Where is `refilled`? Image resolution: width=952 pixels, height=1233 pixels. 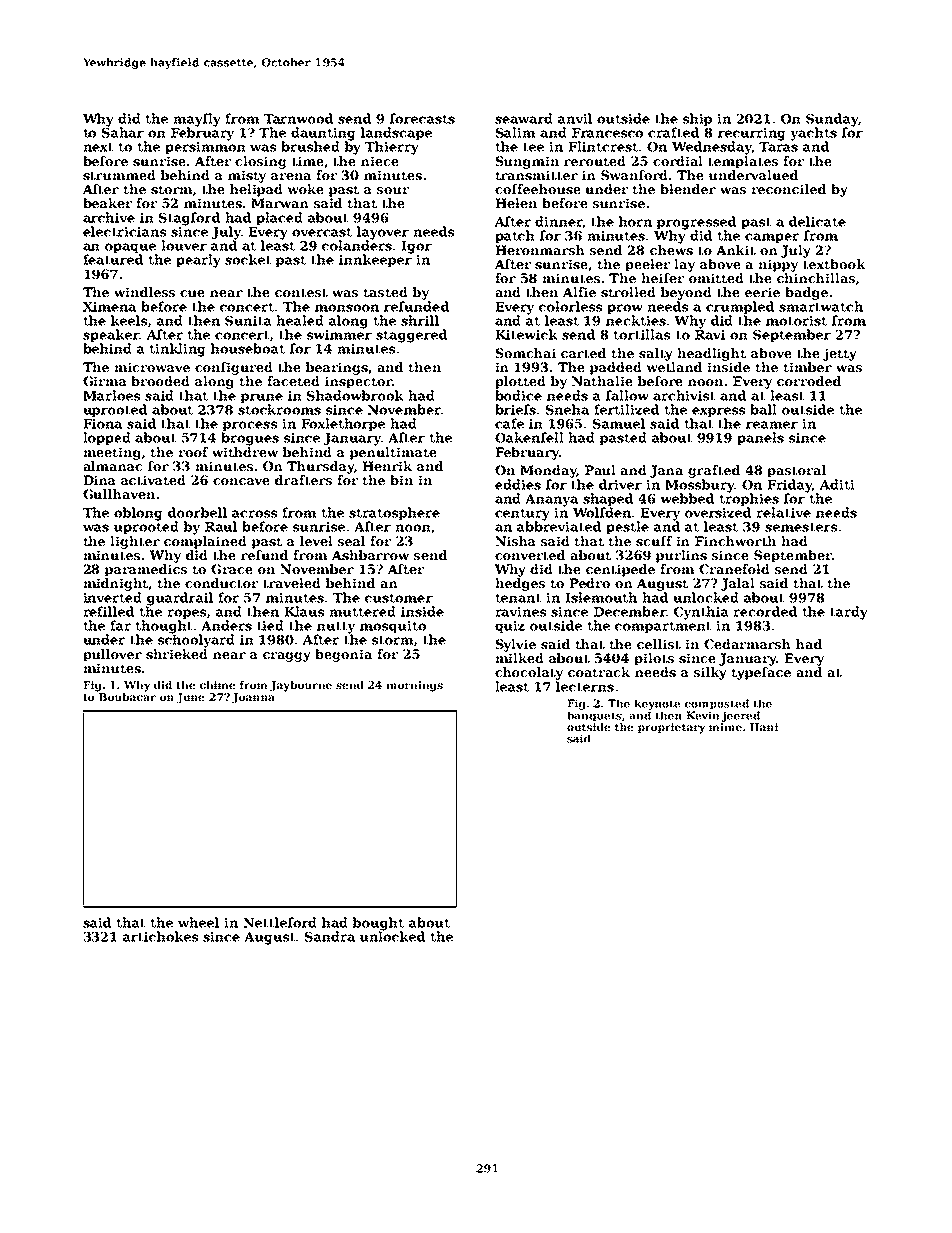 refilled is located at coordinates (108, 611).
